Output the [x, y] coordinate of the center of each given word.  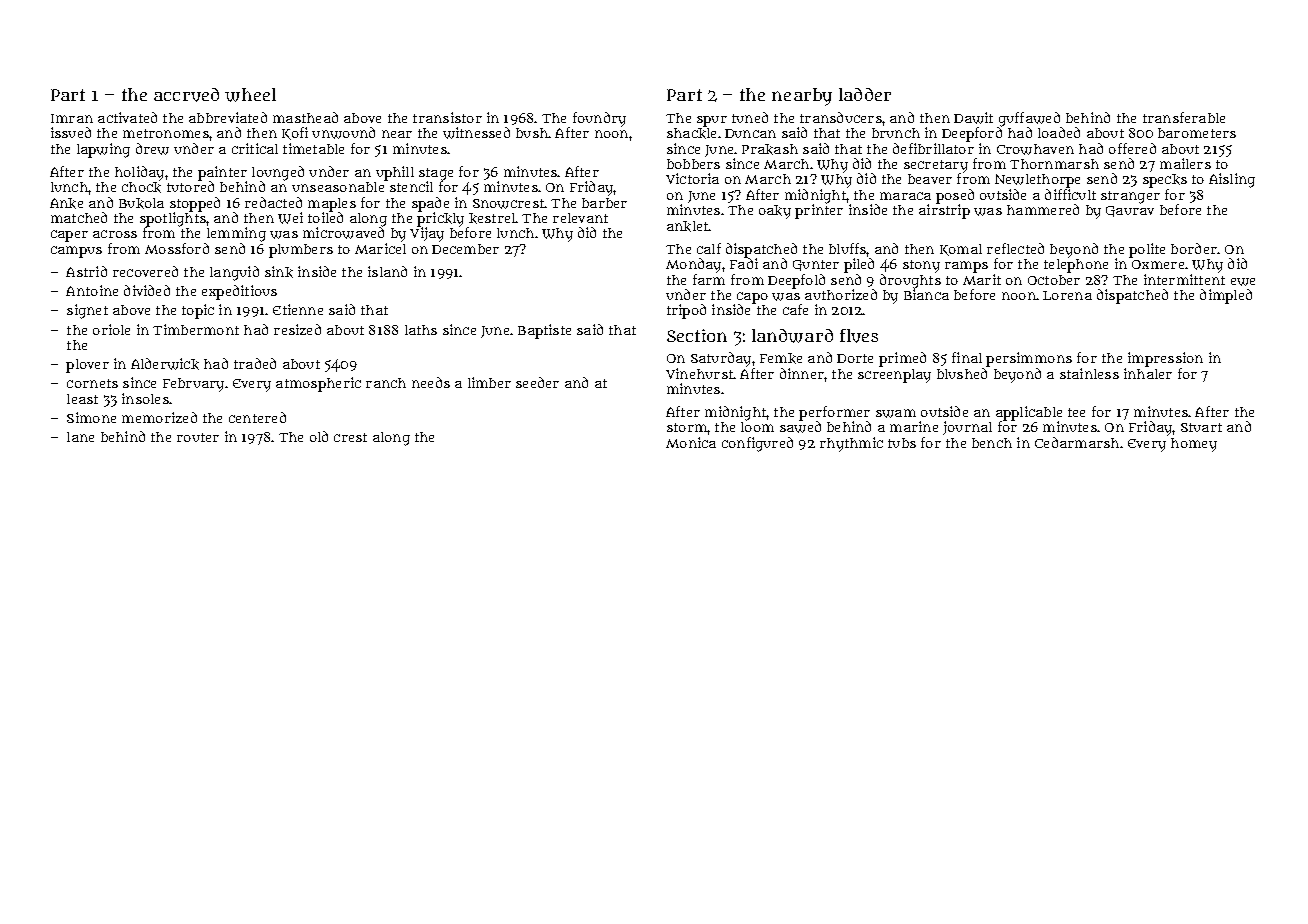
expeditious [239, 292]
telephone [1076, 266]
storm [687, 427]
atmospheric [318, 384]
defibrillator [933, 148]
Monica [691, 442]
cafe [795, 309]
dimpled [1226, 296]
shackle [691, 133]
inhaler [1148, 373]
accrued [186, 95]
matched [79, 217]
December [465, 249]
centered [257, 417]
